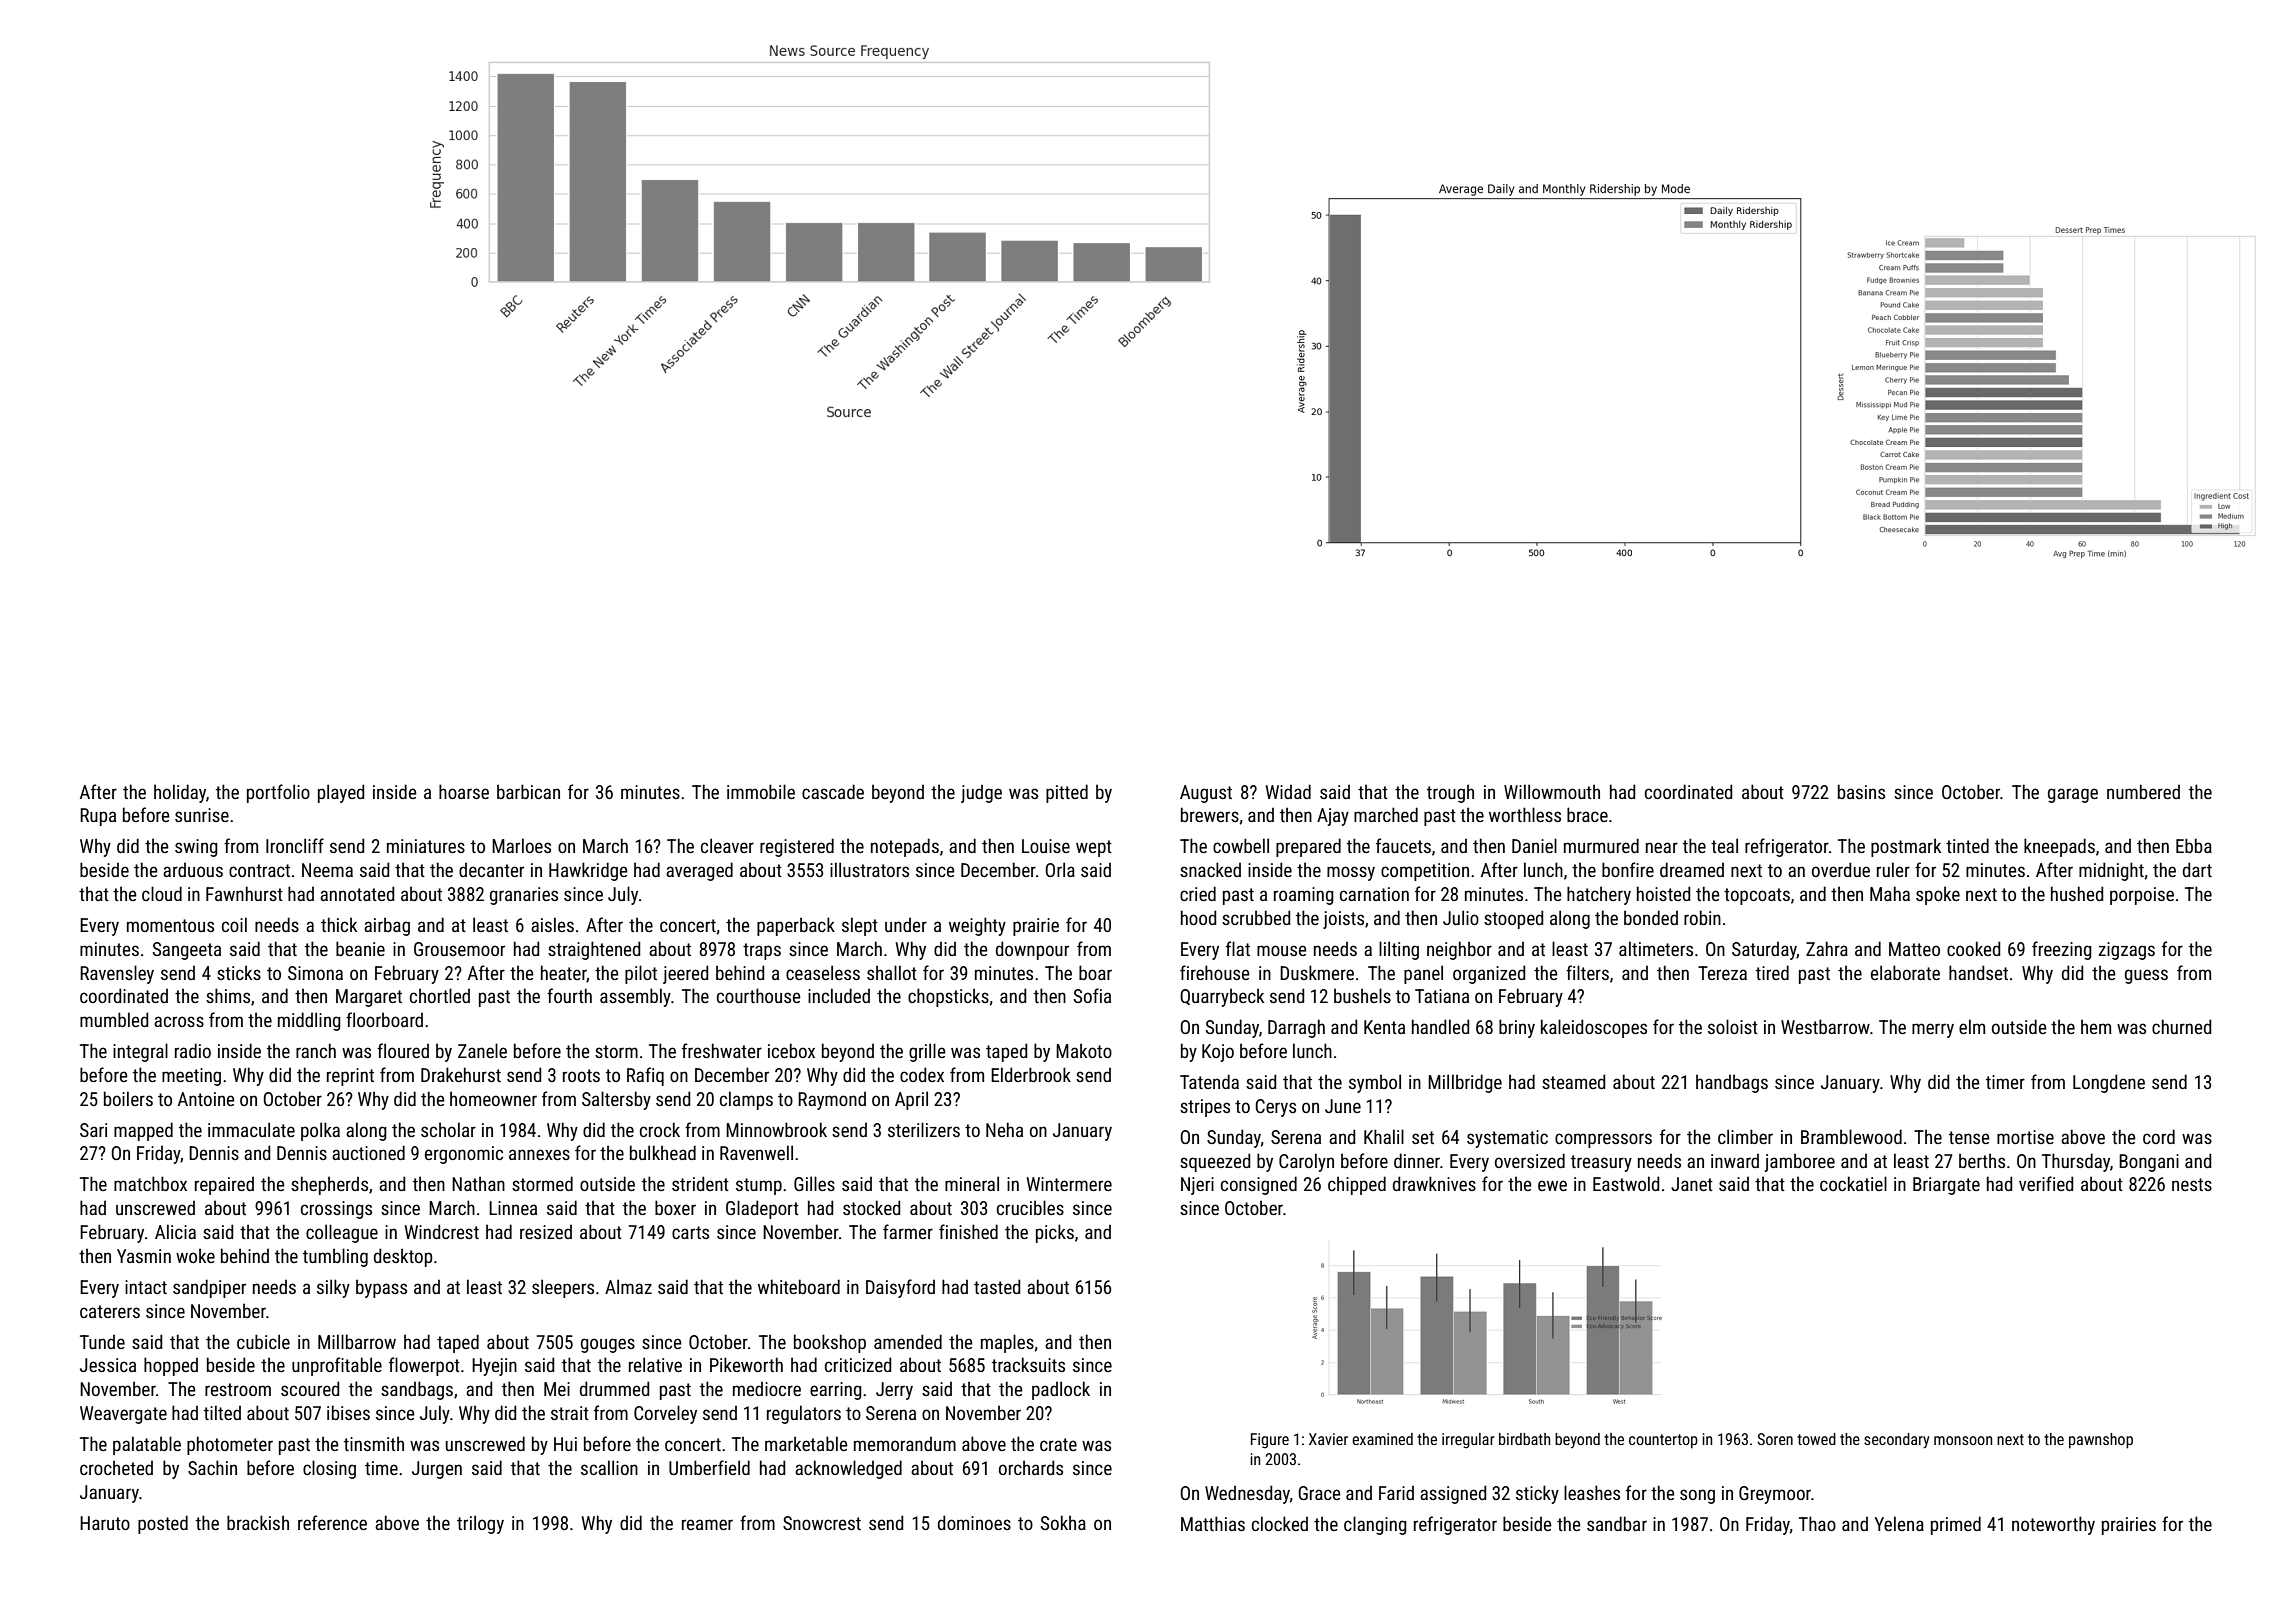 This page has height=1620, width=2292. What do you see at coordinates (1092, 995) in the page?
I see `Sofia` at bounding box center [1092, 995].
